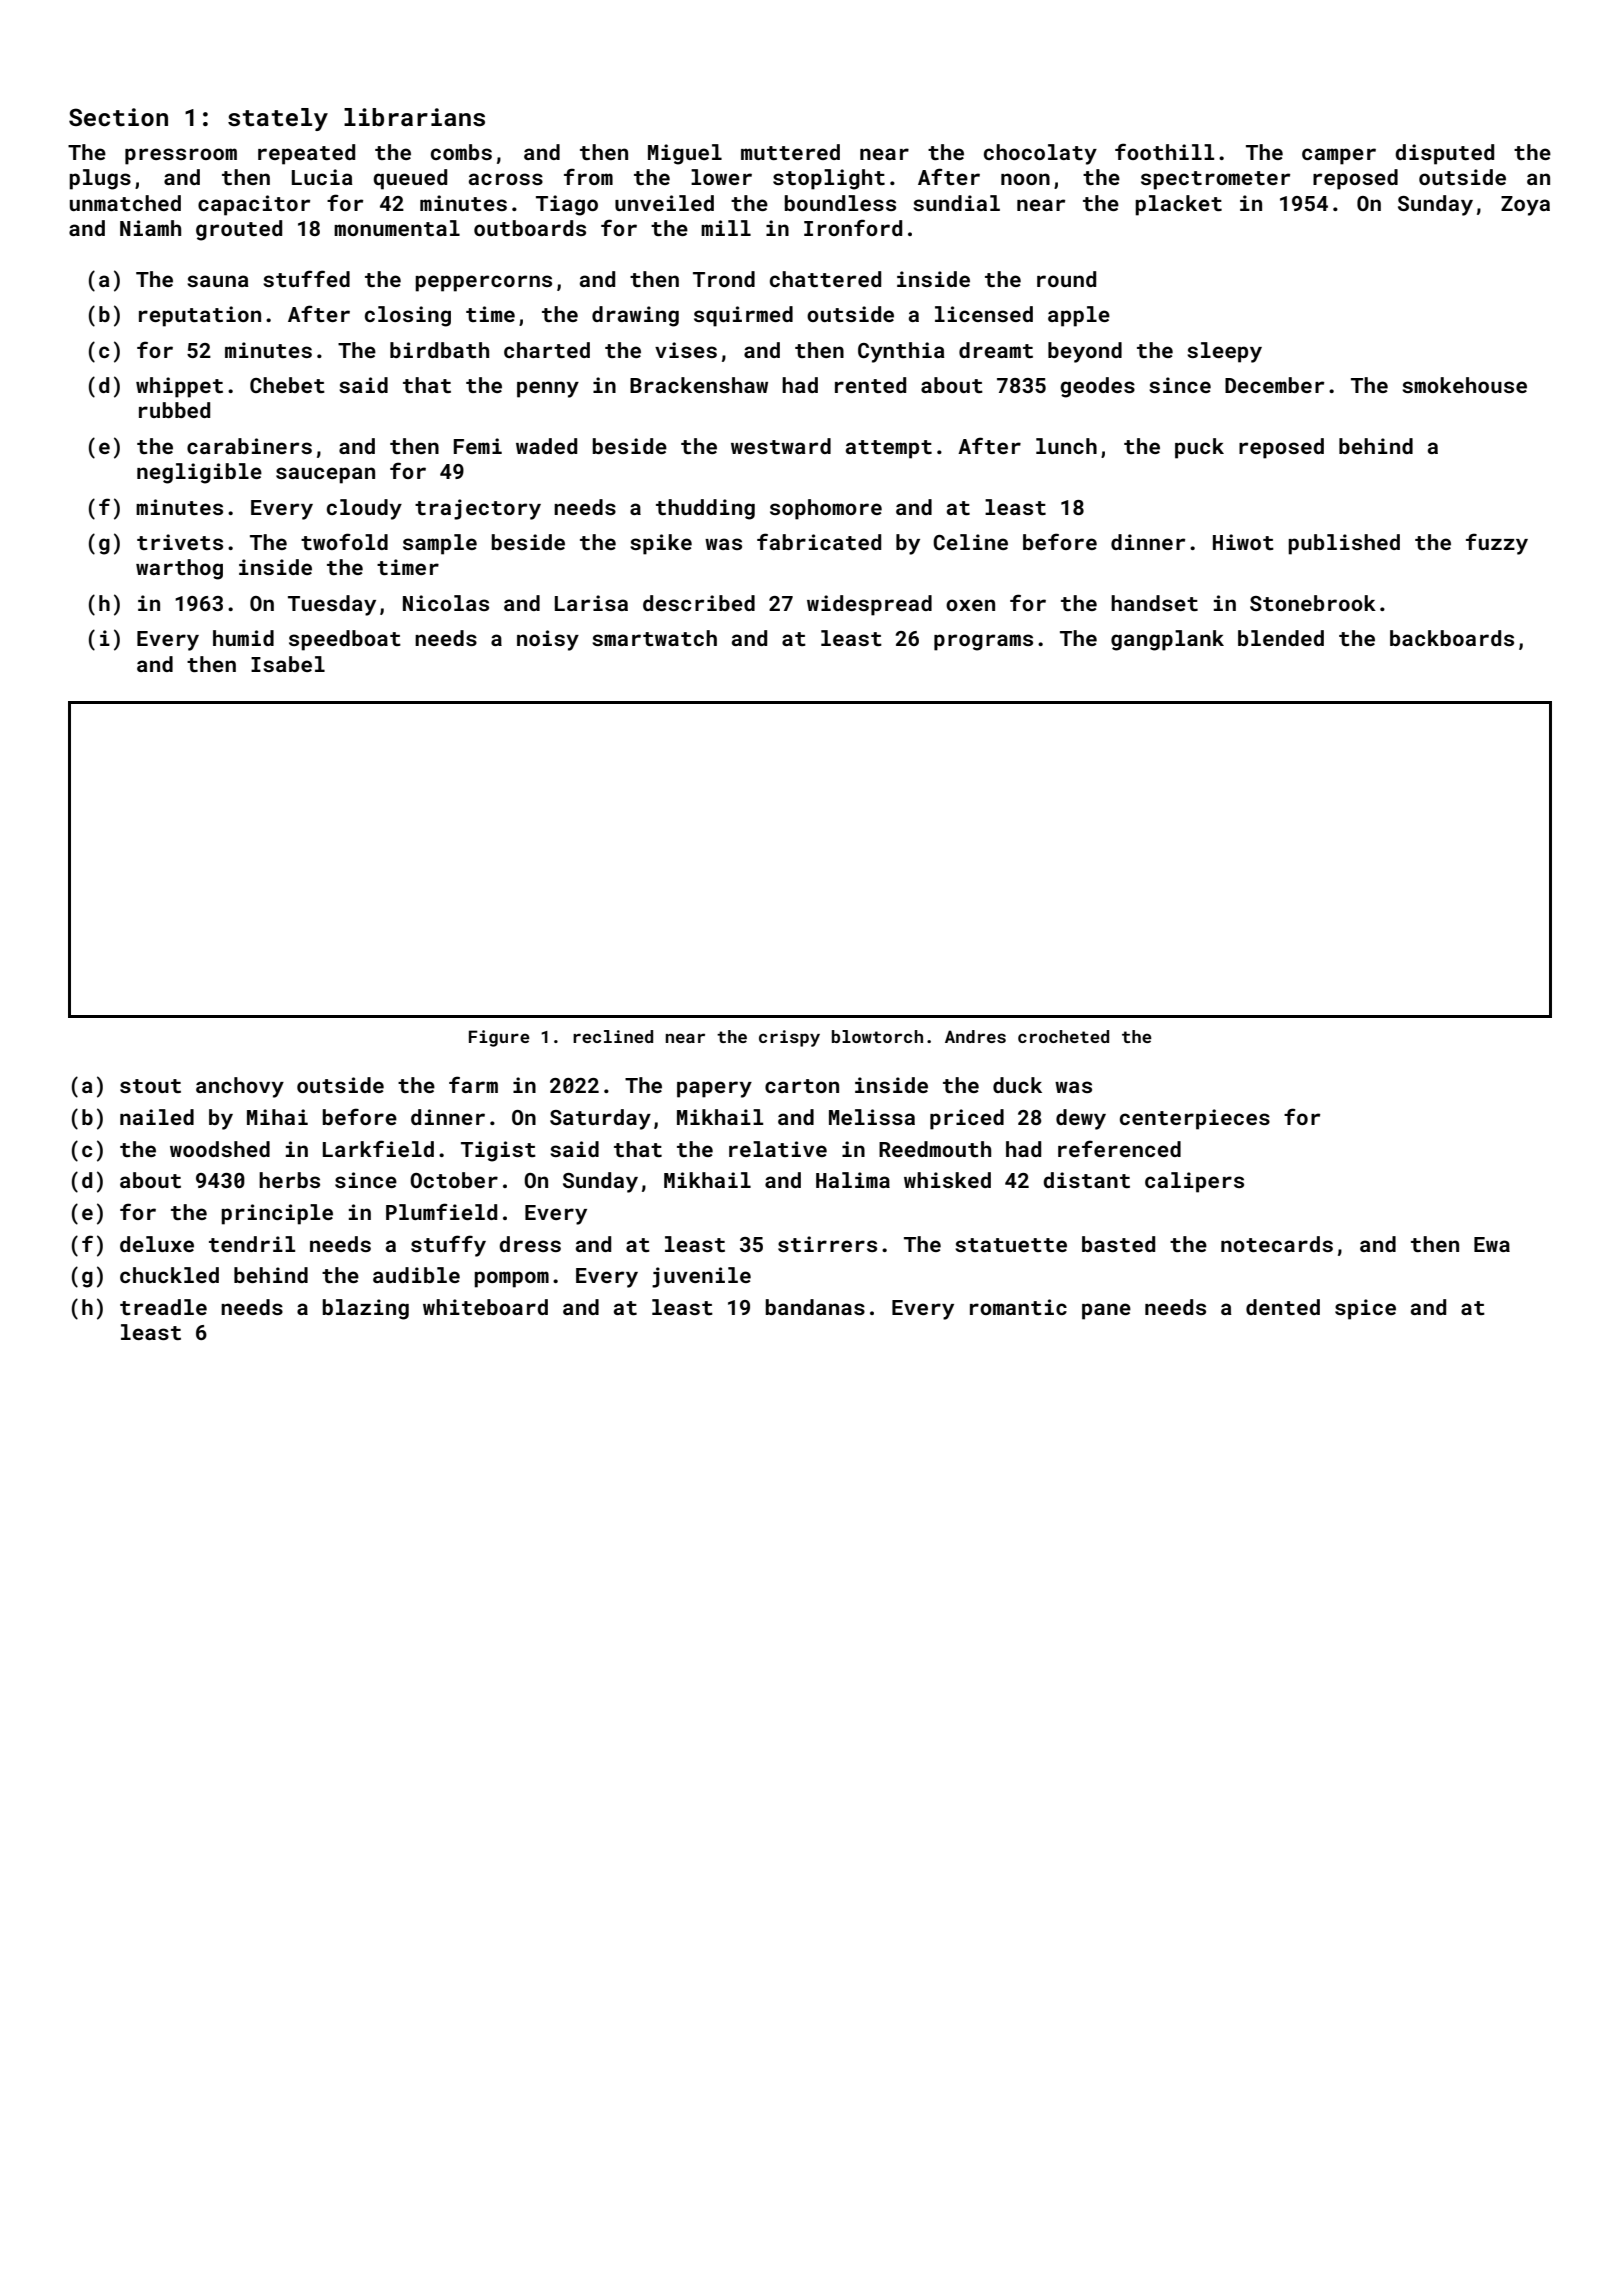 This screenshot has height=2292, width=1620. What do you see at coordinates (345, 640) in the screenshot?
I see `speedboat` at bounding box center [345, 640].
